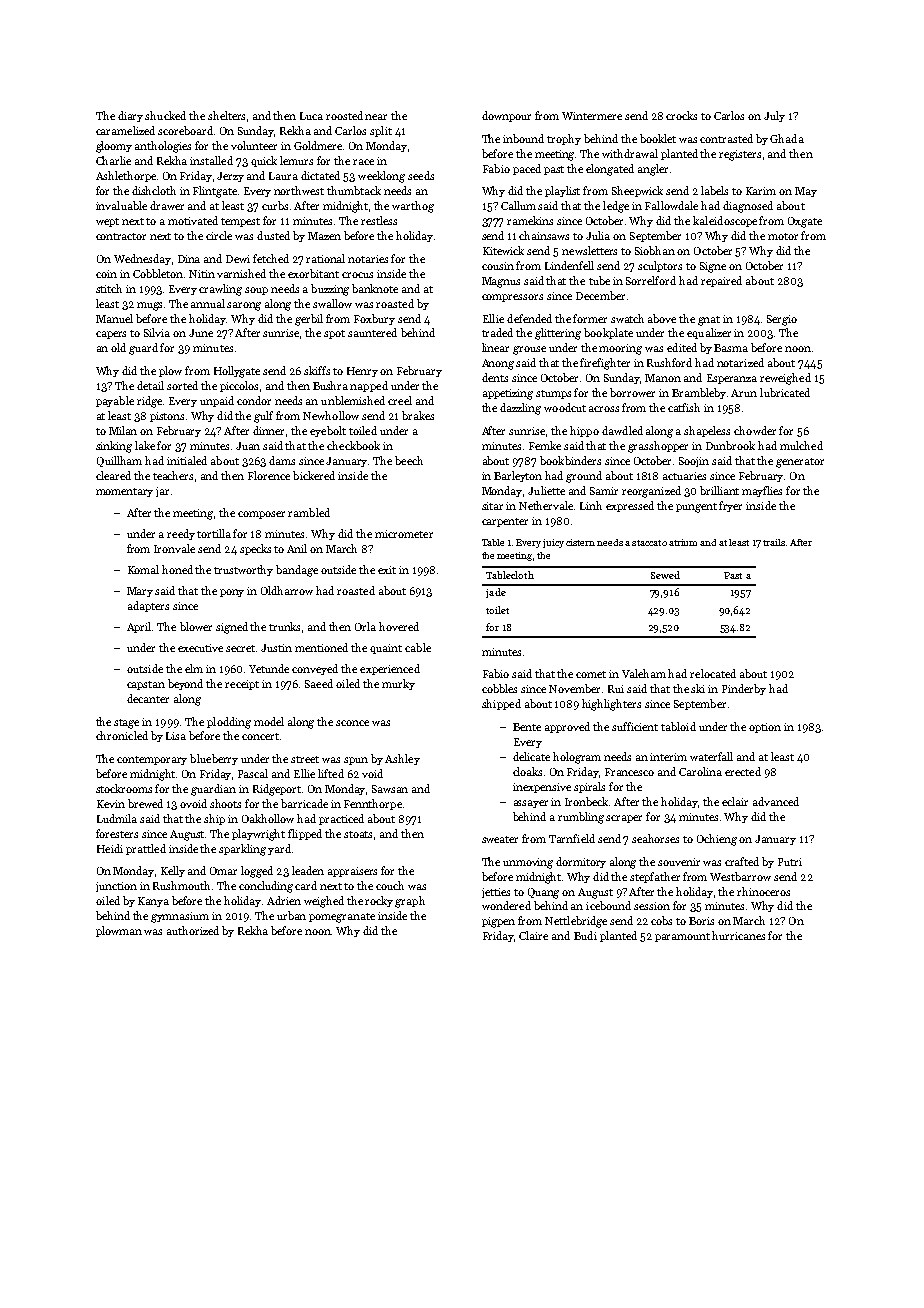 The width and height of the image is (924, 1308). Describe the element at coordinates (776, 801) in the image. I see `advanced` at that location.
